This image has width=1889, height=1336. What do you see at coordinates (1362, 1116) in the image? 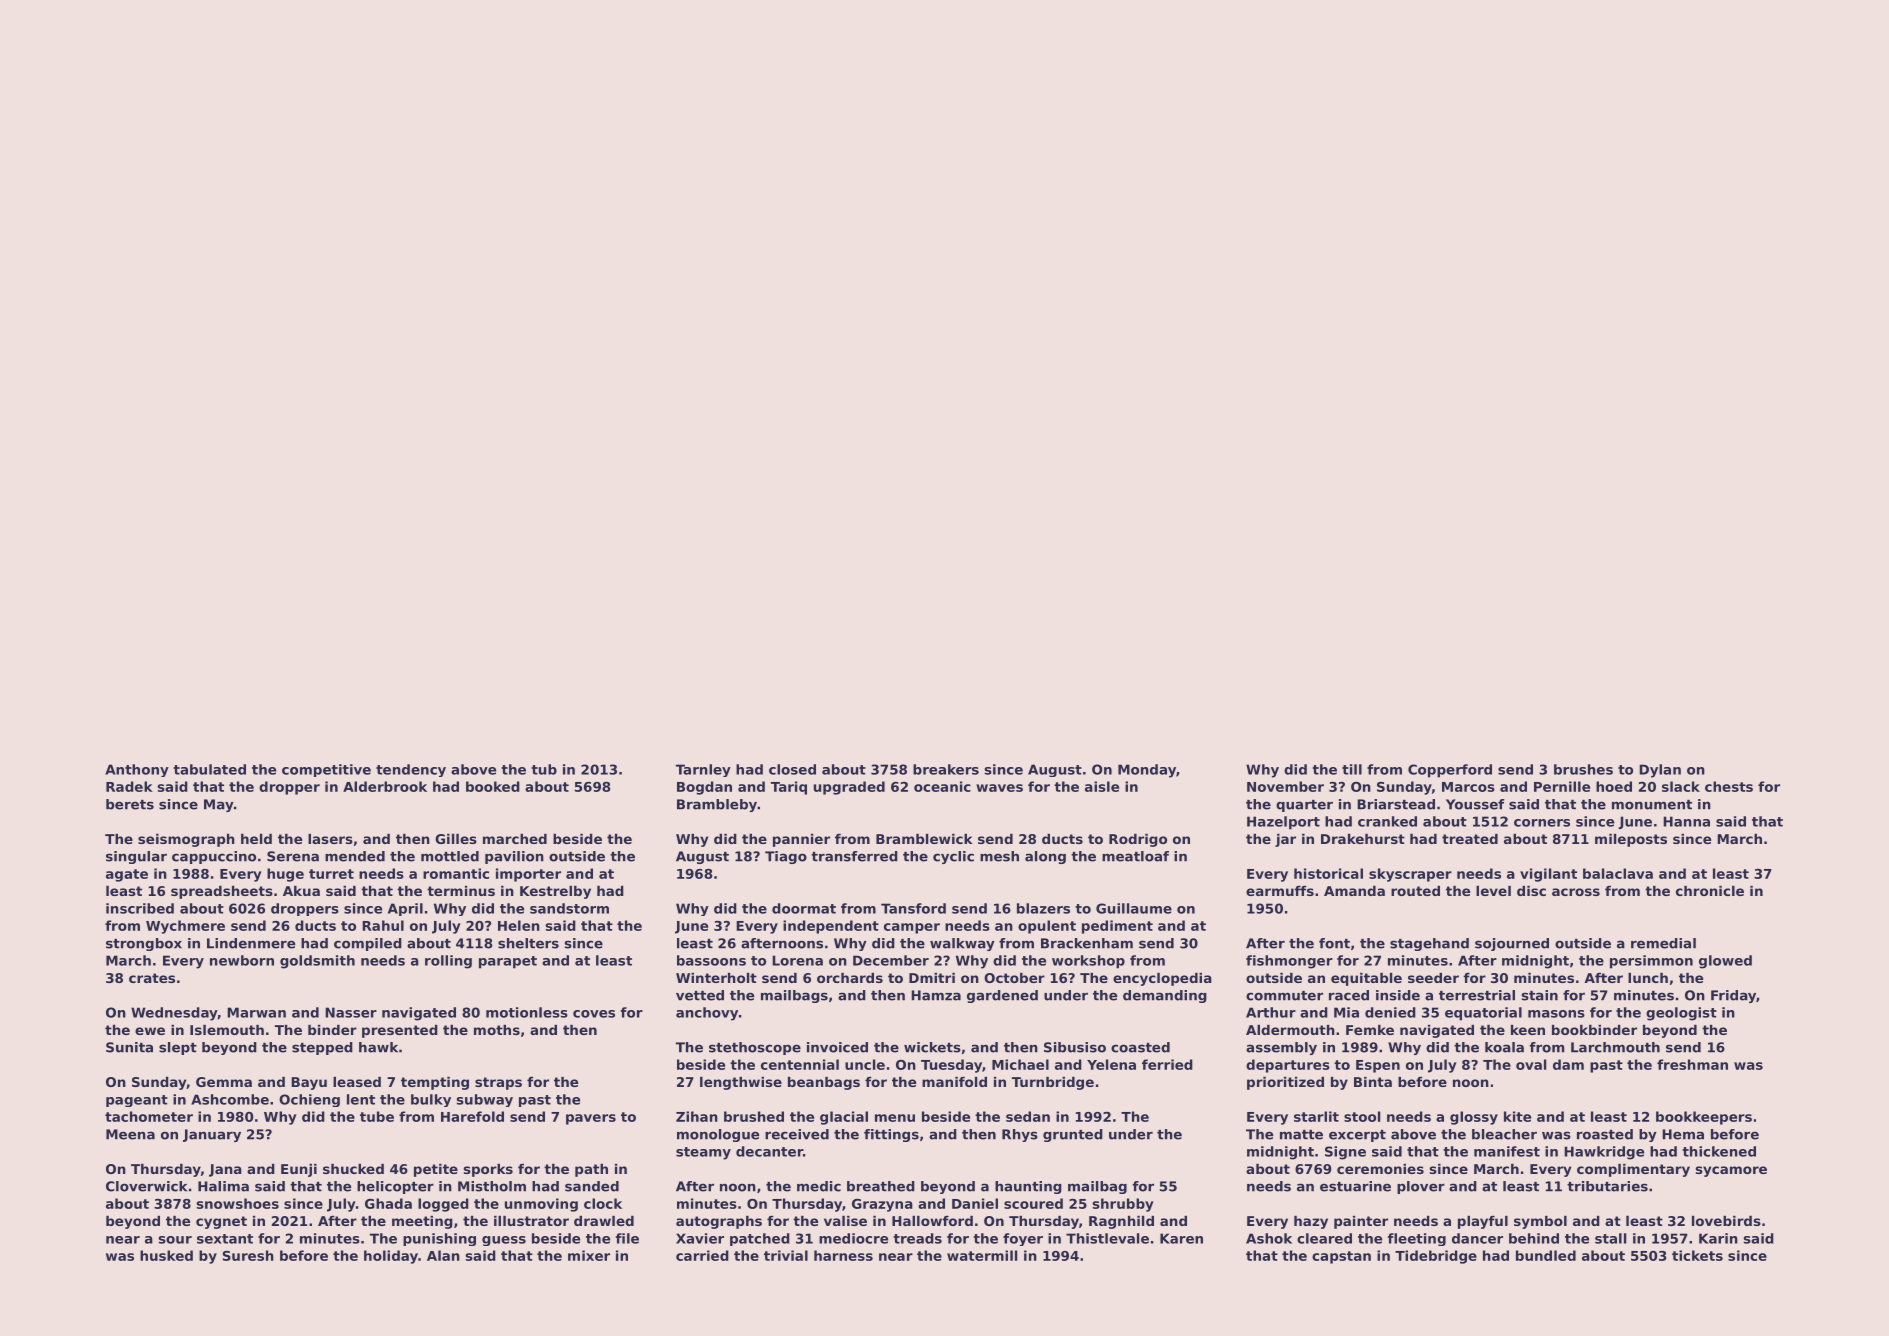
I see `stool` at bounding box center [1362, 1116].
